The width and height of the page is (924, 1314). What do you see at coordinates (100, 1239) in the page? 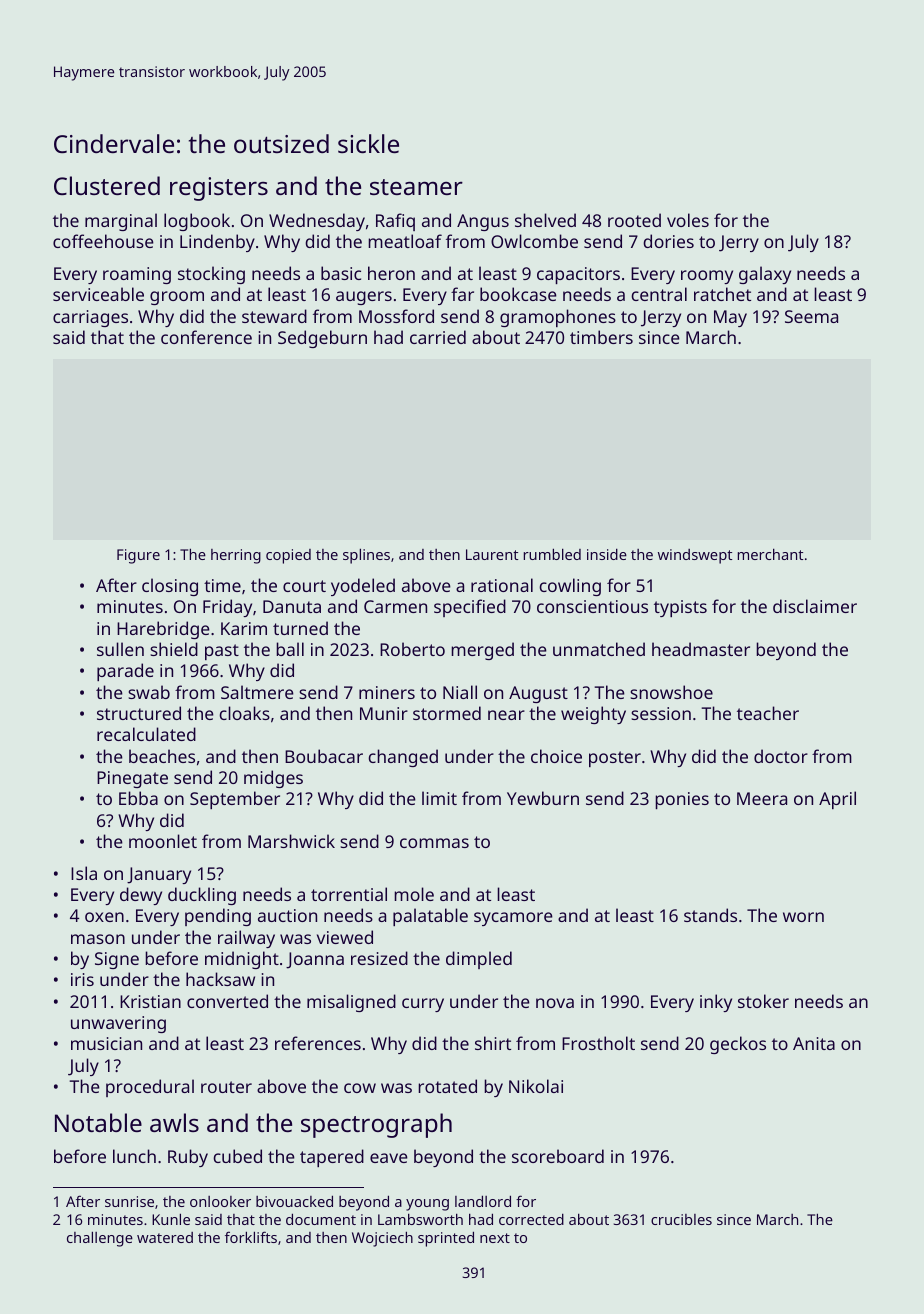
I see `challenge` at bounding box center [100, 1239].
